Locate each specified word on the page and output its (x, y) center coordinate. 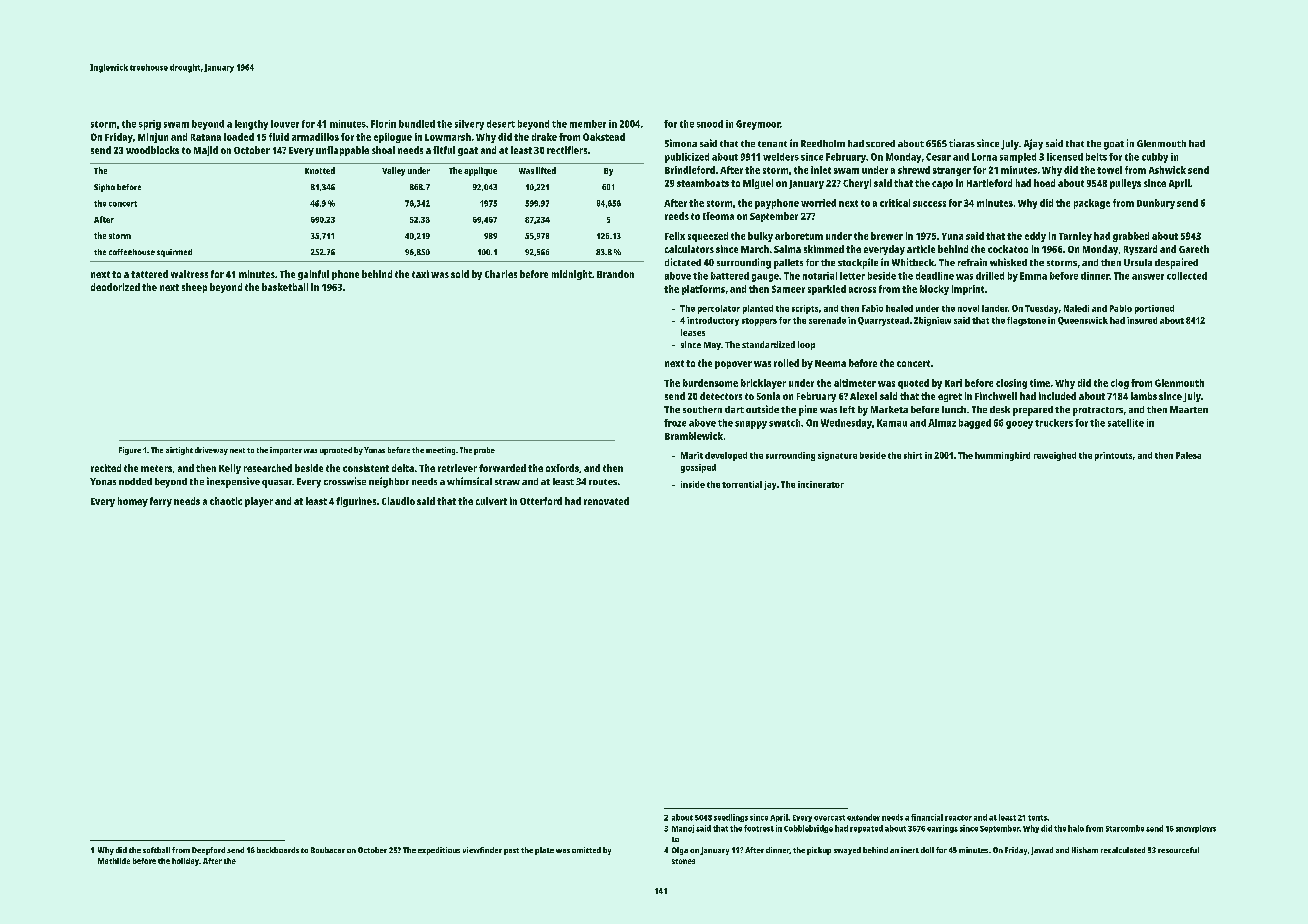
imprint (968, 290)
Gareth (1194, 249)
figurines (356, 502)
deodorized (115, 287)
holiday (185, 862)
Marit (692, 455)
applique (480, 171)
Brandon (615, 274)
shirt (913, 455)
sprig (150, 125)
